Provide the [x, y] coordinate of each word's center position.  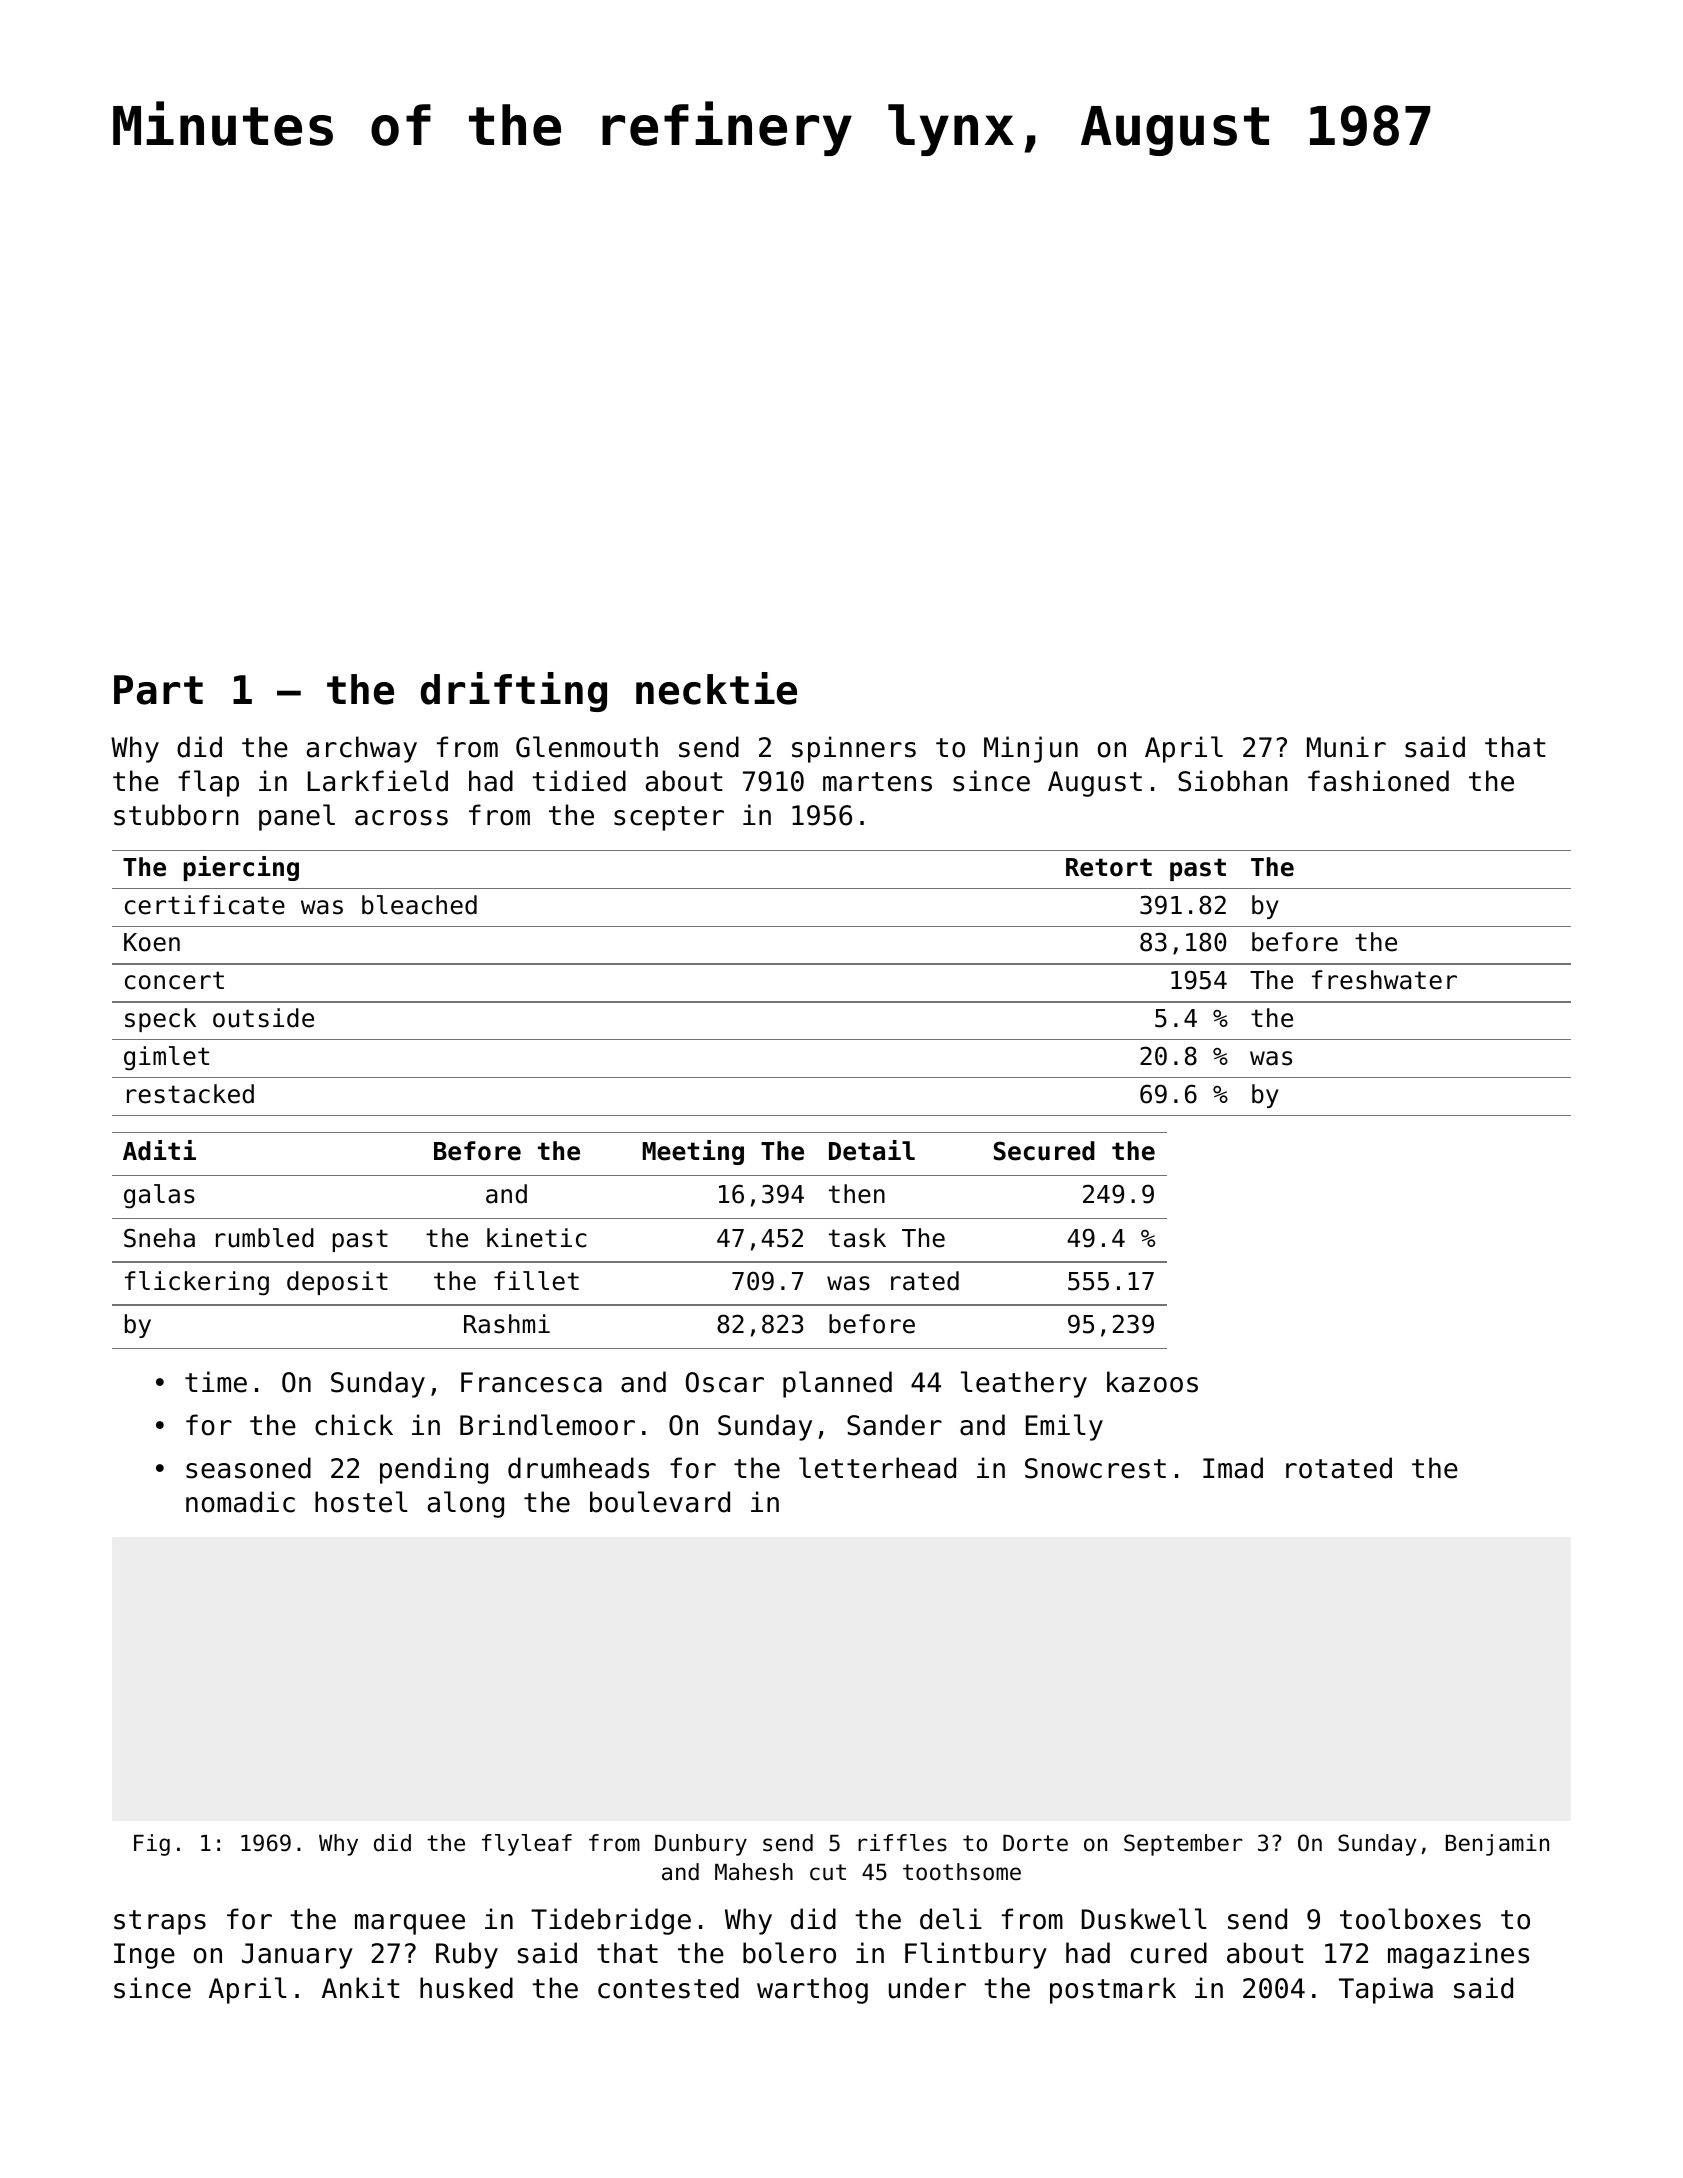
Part [158, 690]
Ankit [361, 1987]
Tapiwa [1386, 1990]
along [466, 1504]
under [927, 1988]
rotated [1339, 1468]
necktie [716, 688]
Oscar [725, 1382]
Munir [1346, 747]
